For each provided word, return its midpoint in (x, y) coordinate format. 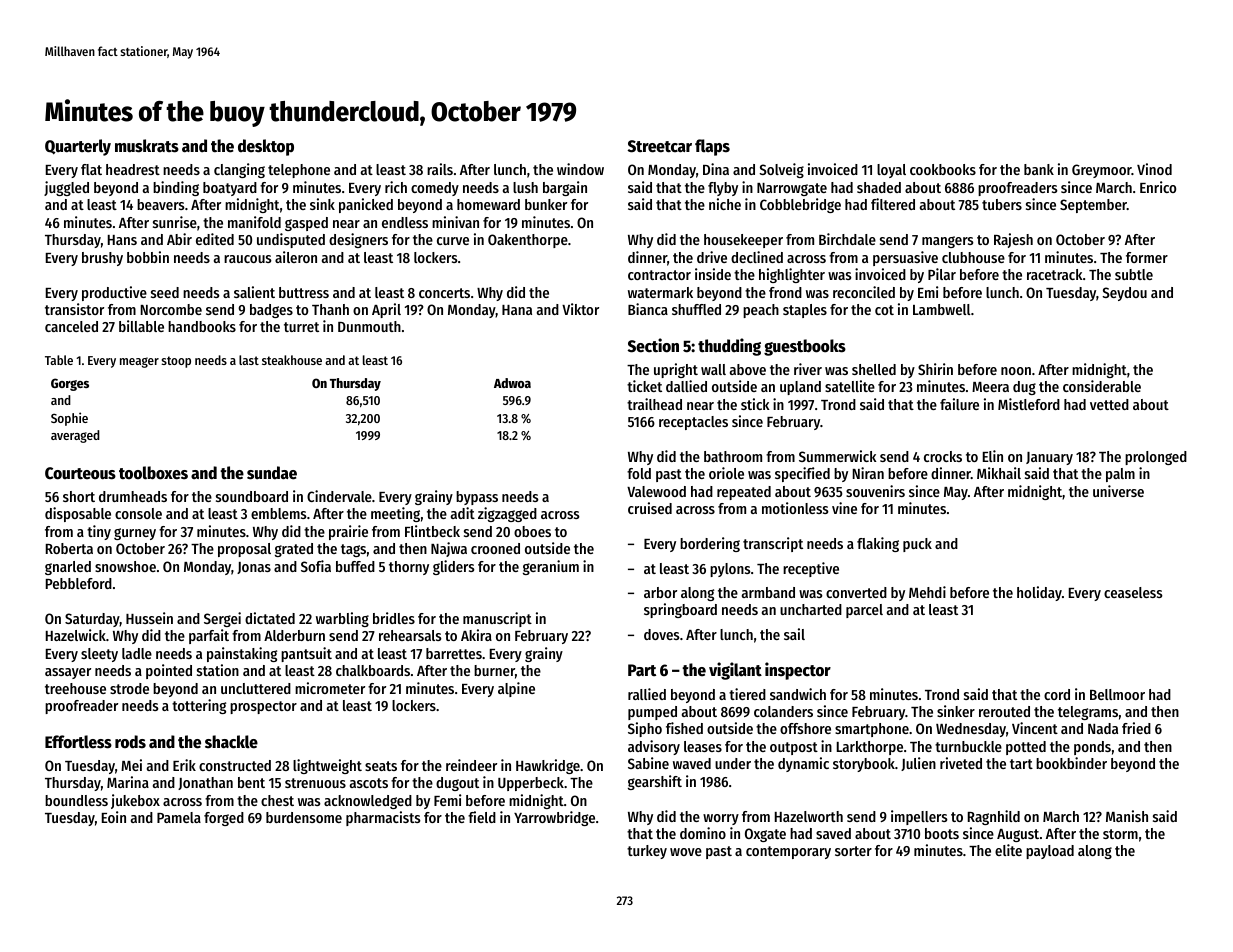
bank (1039, 169)
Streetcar (660, 146)
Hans (122, 240)
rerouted (1004, 711)
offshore (805, 728)
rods (130, 742)
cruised (650, 508)
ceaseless (1133, 592)
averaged (75, 436)
